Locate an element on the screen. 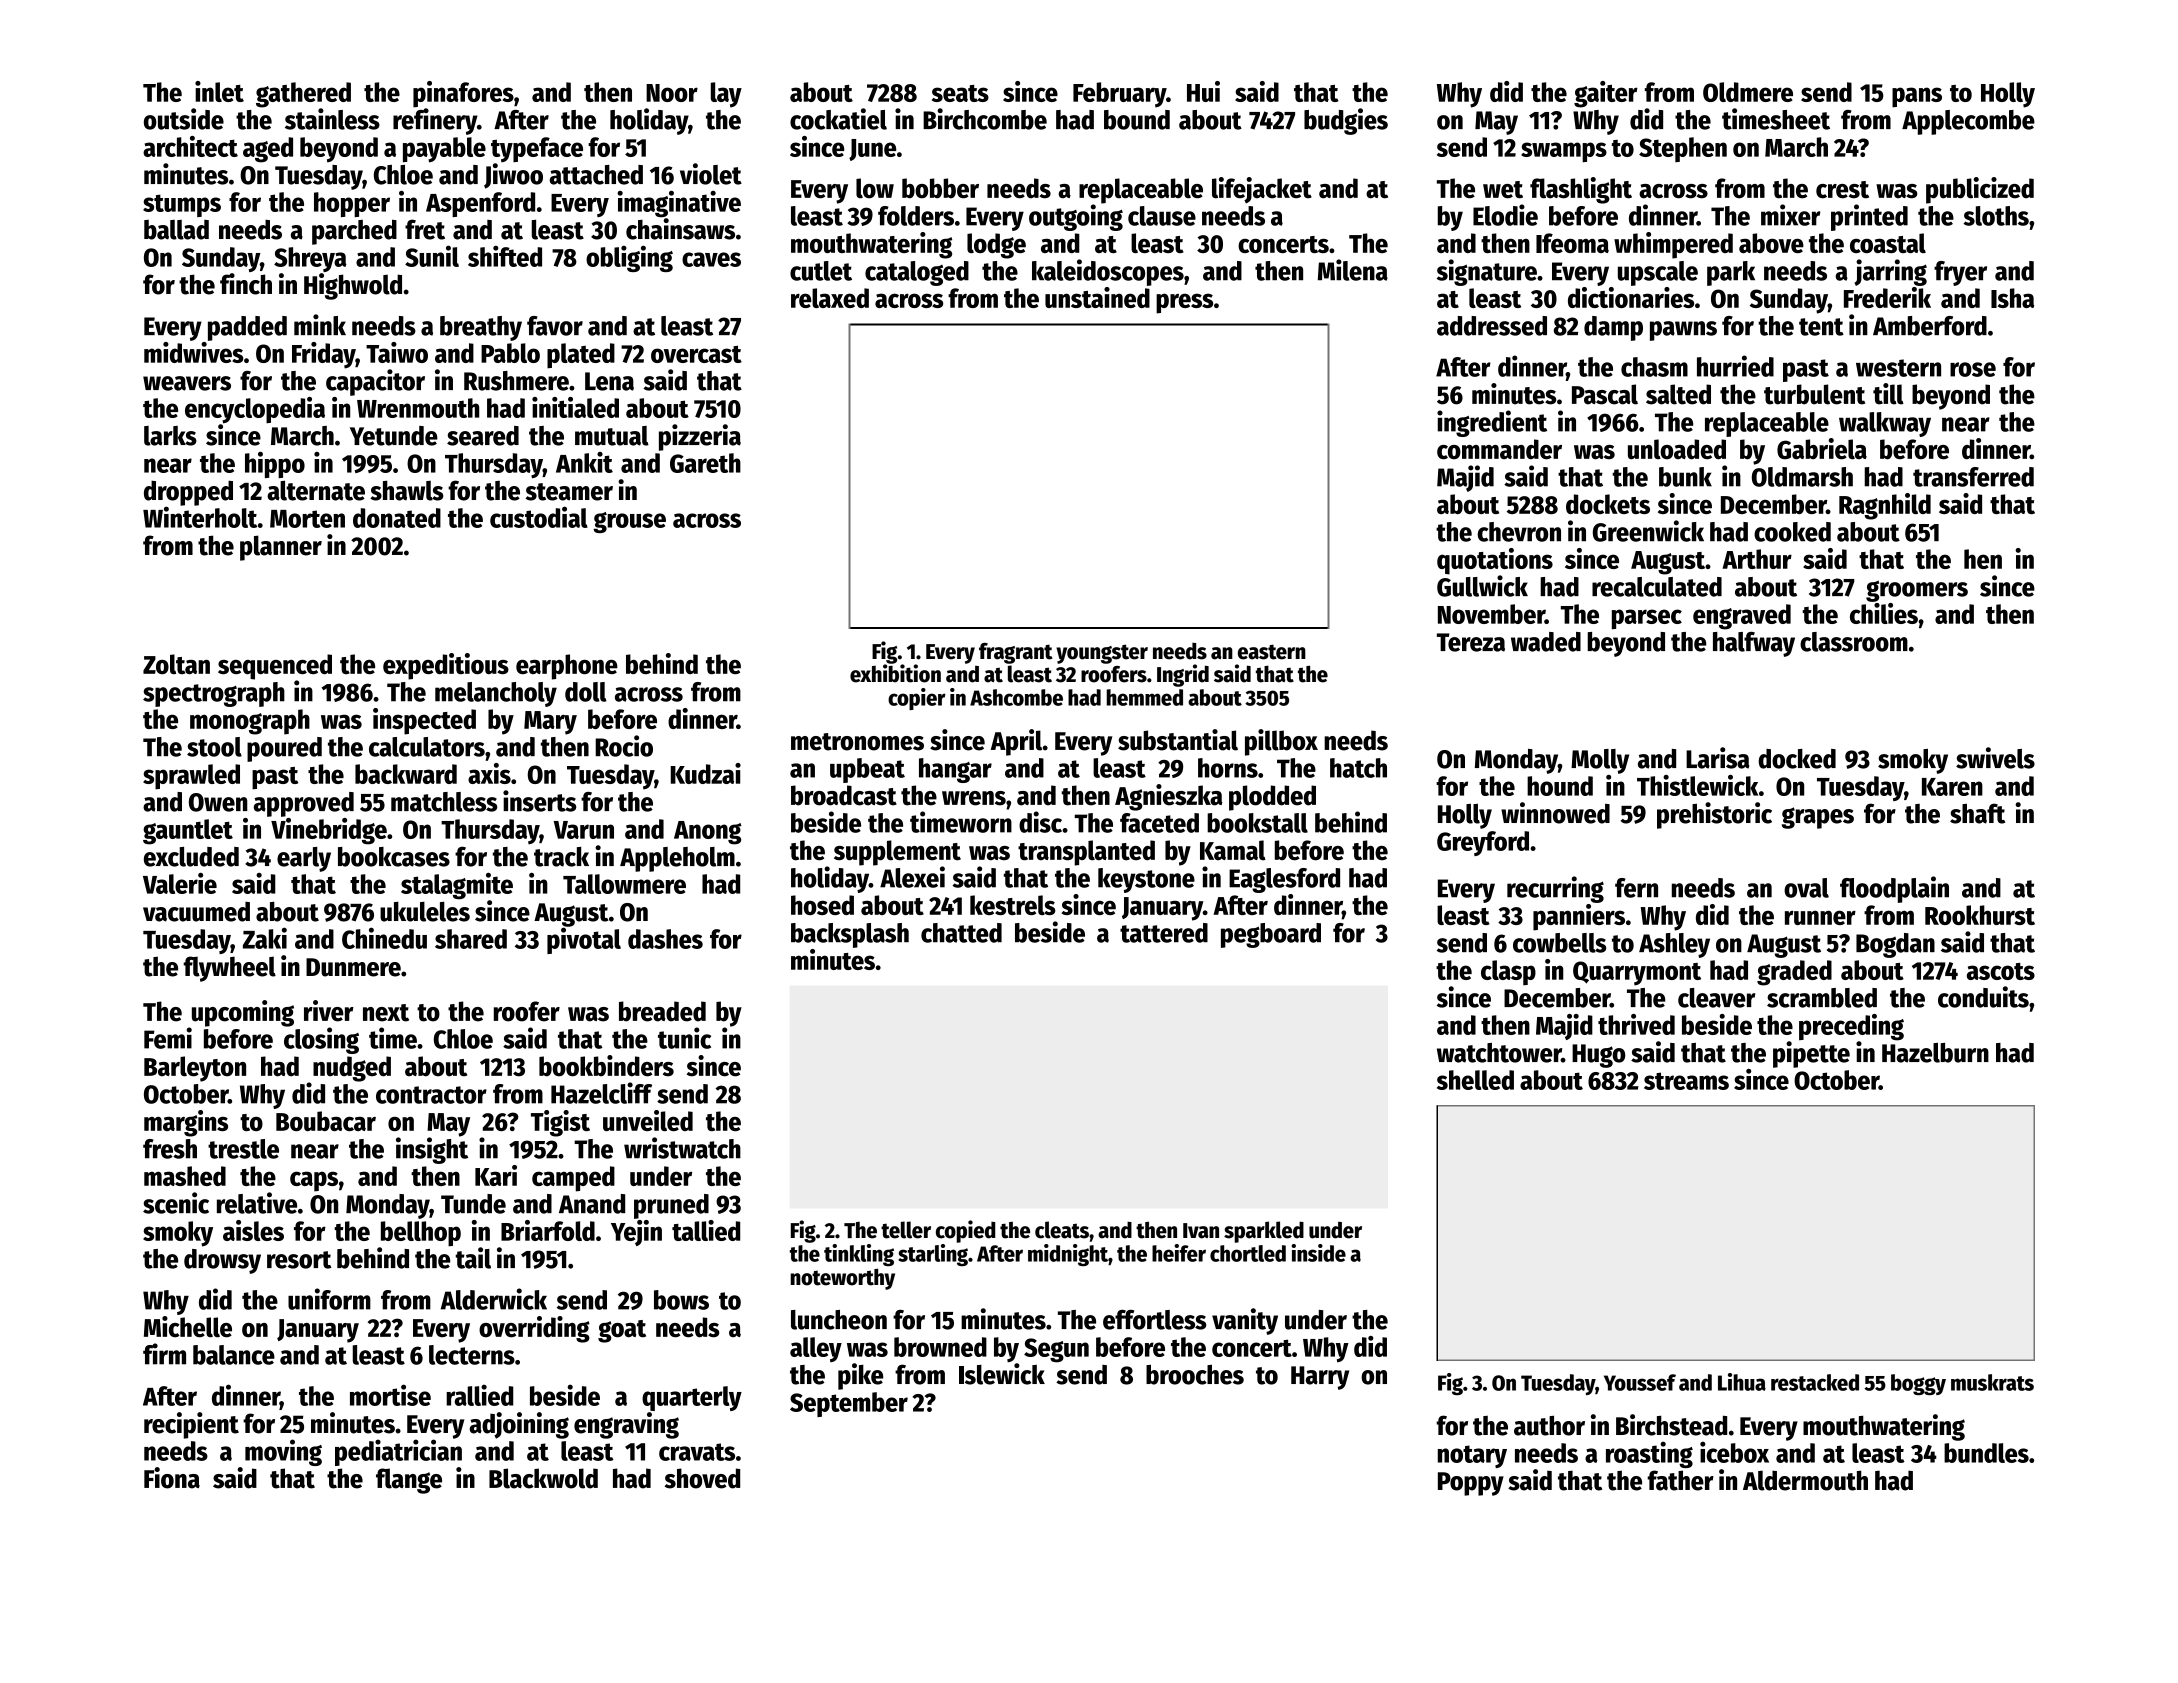 The width and height of the screenshot is (2178, 1683). pinafores is located at coordinates (463, 94).
